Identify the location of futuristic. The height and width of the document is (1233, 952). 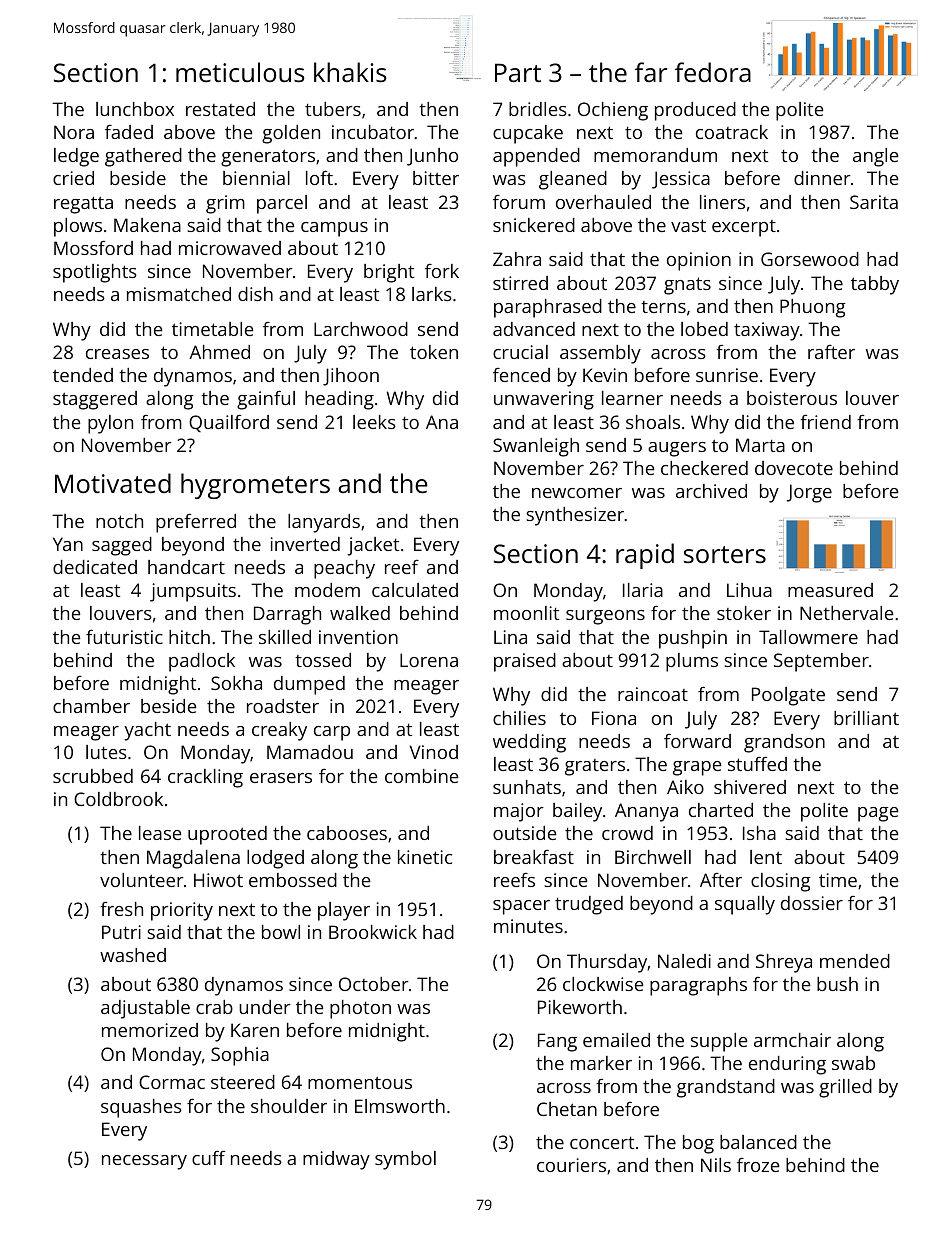
(124, 637).
